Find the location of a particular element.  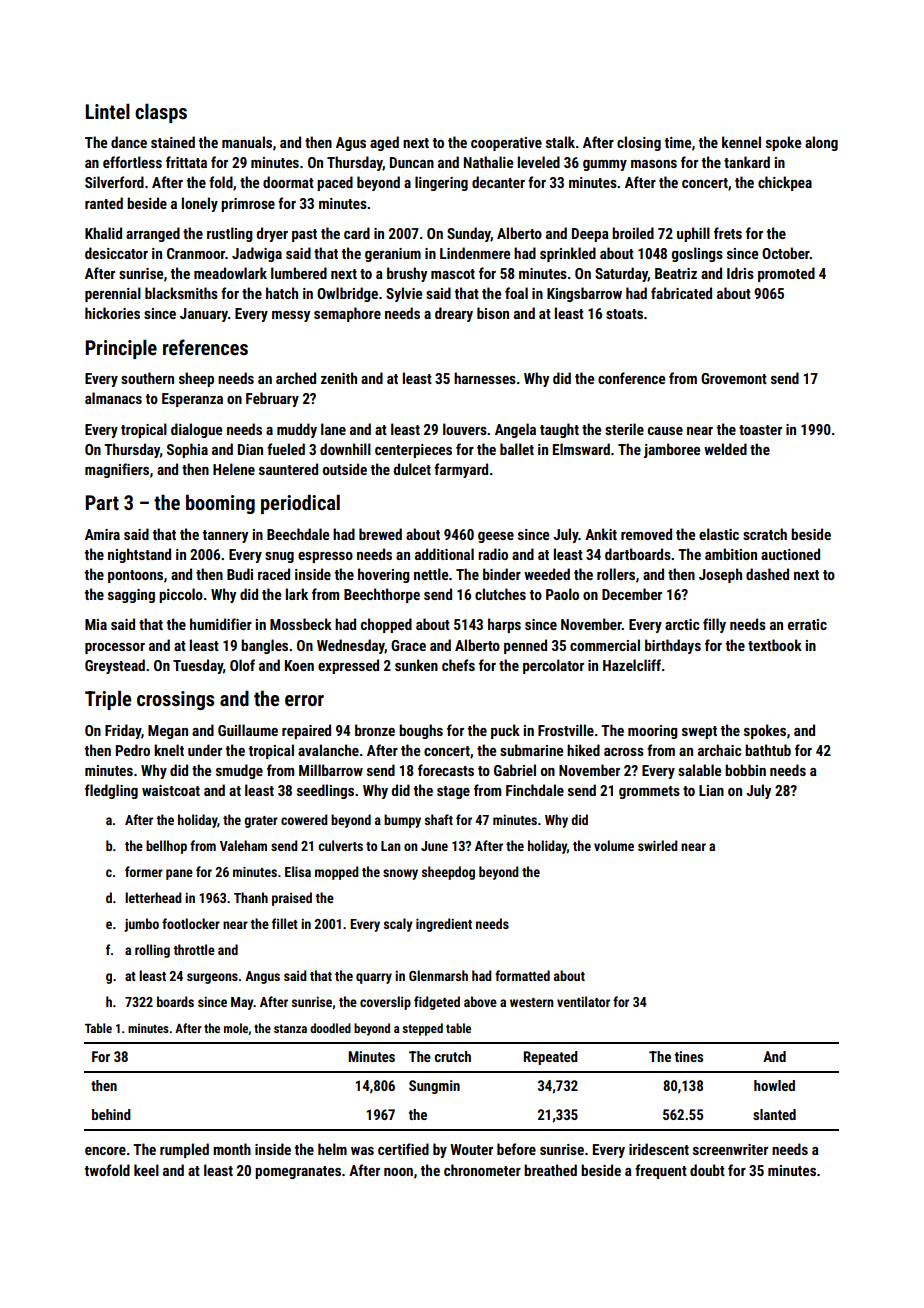

jumbo is located at coordinates (141, 925).
